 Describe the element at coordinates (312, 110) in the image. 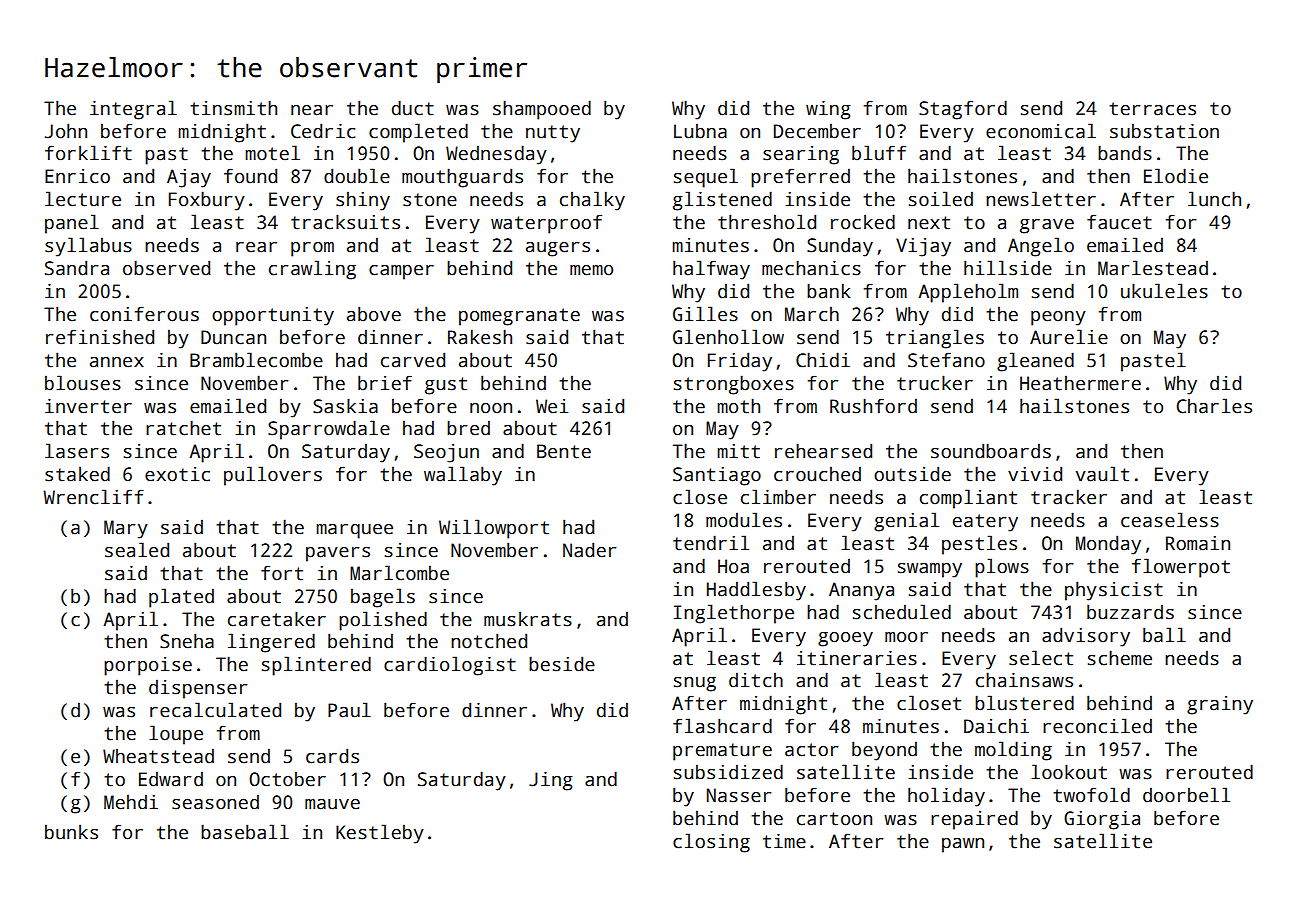

I see `near` at that location.
